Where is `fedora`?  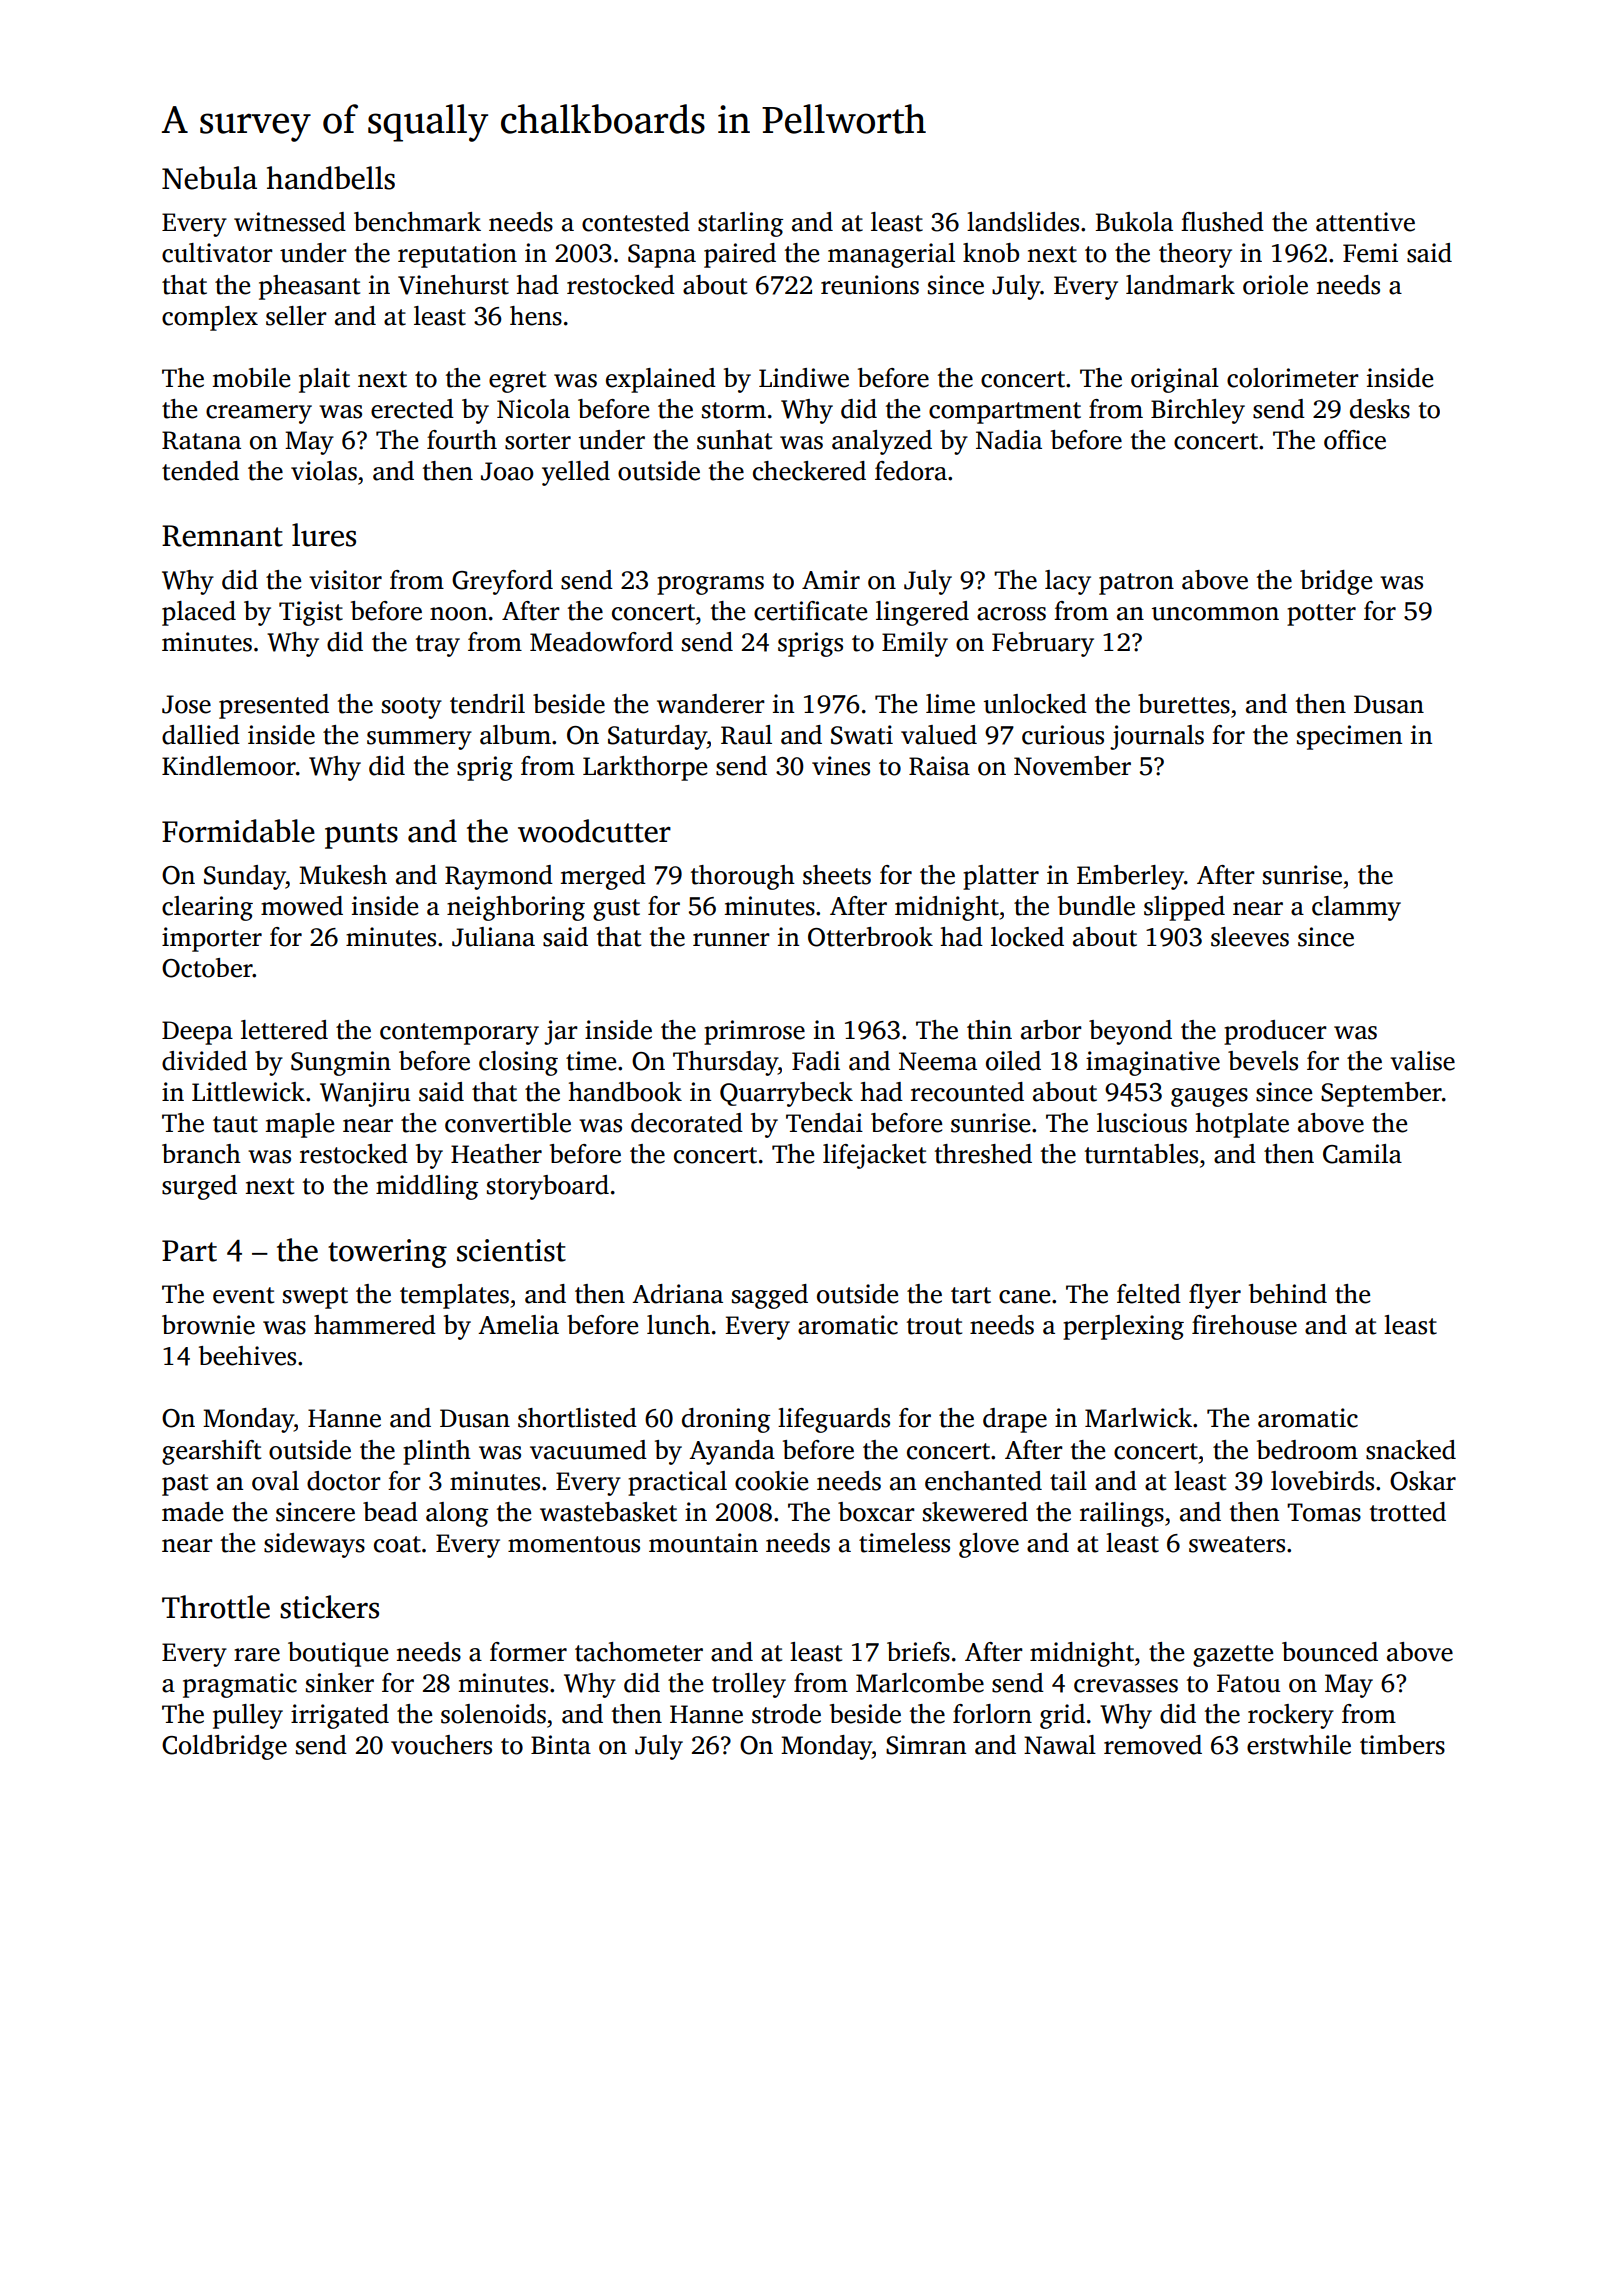
fedora is located at coordinates (911, 471).
